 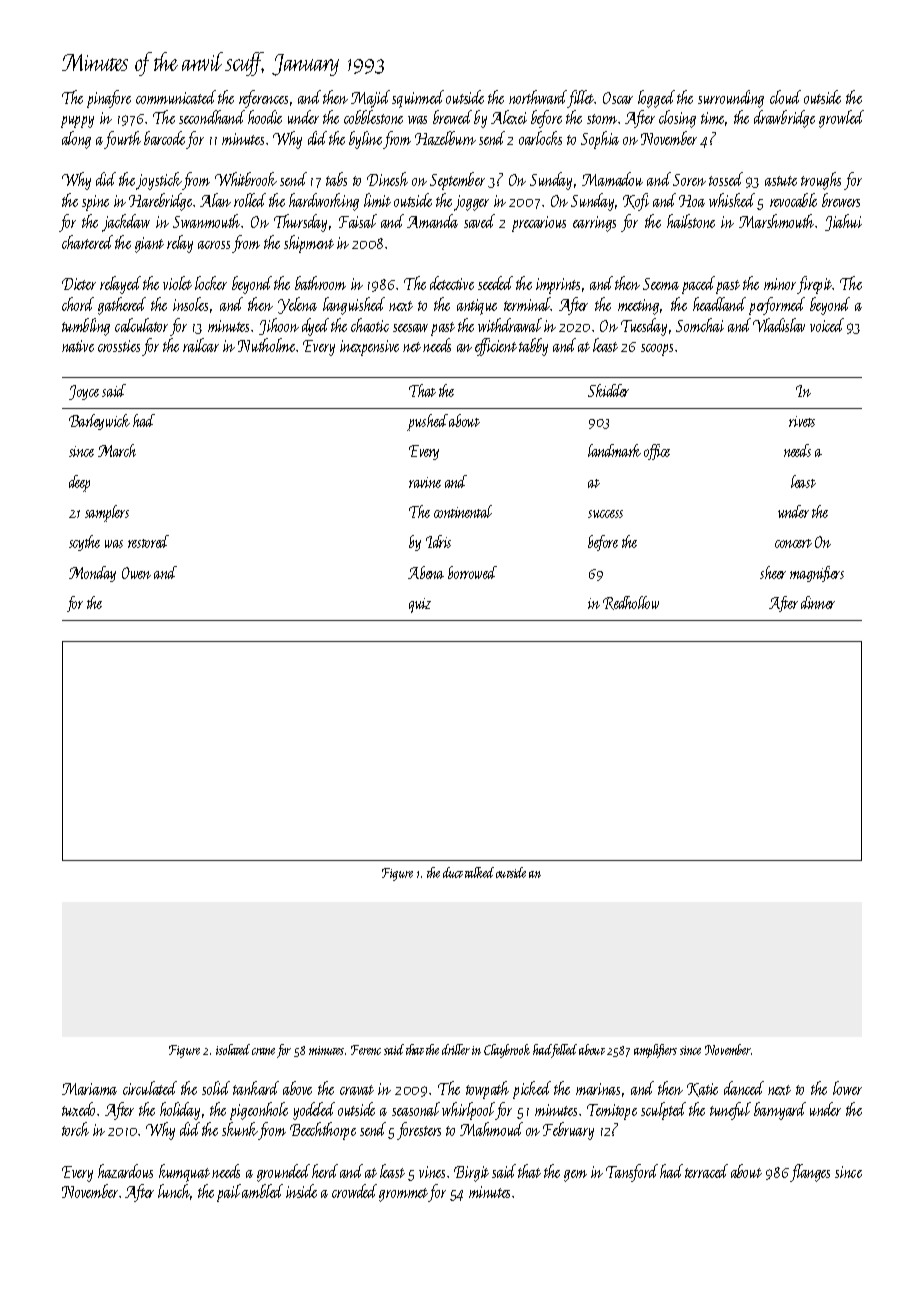 What do you see at coordinates (92, 574) in the page?
I see `Monday` at bounding box center [92, 574].
